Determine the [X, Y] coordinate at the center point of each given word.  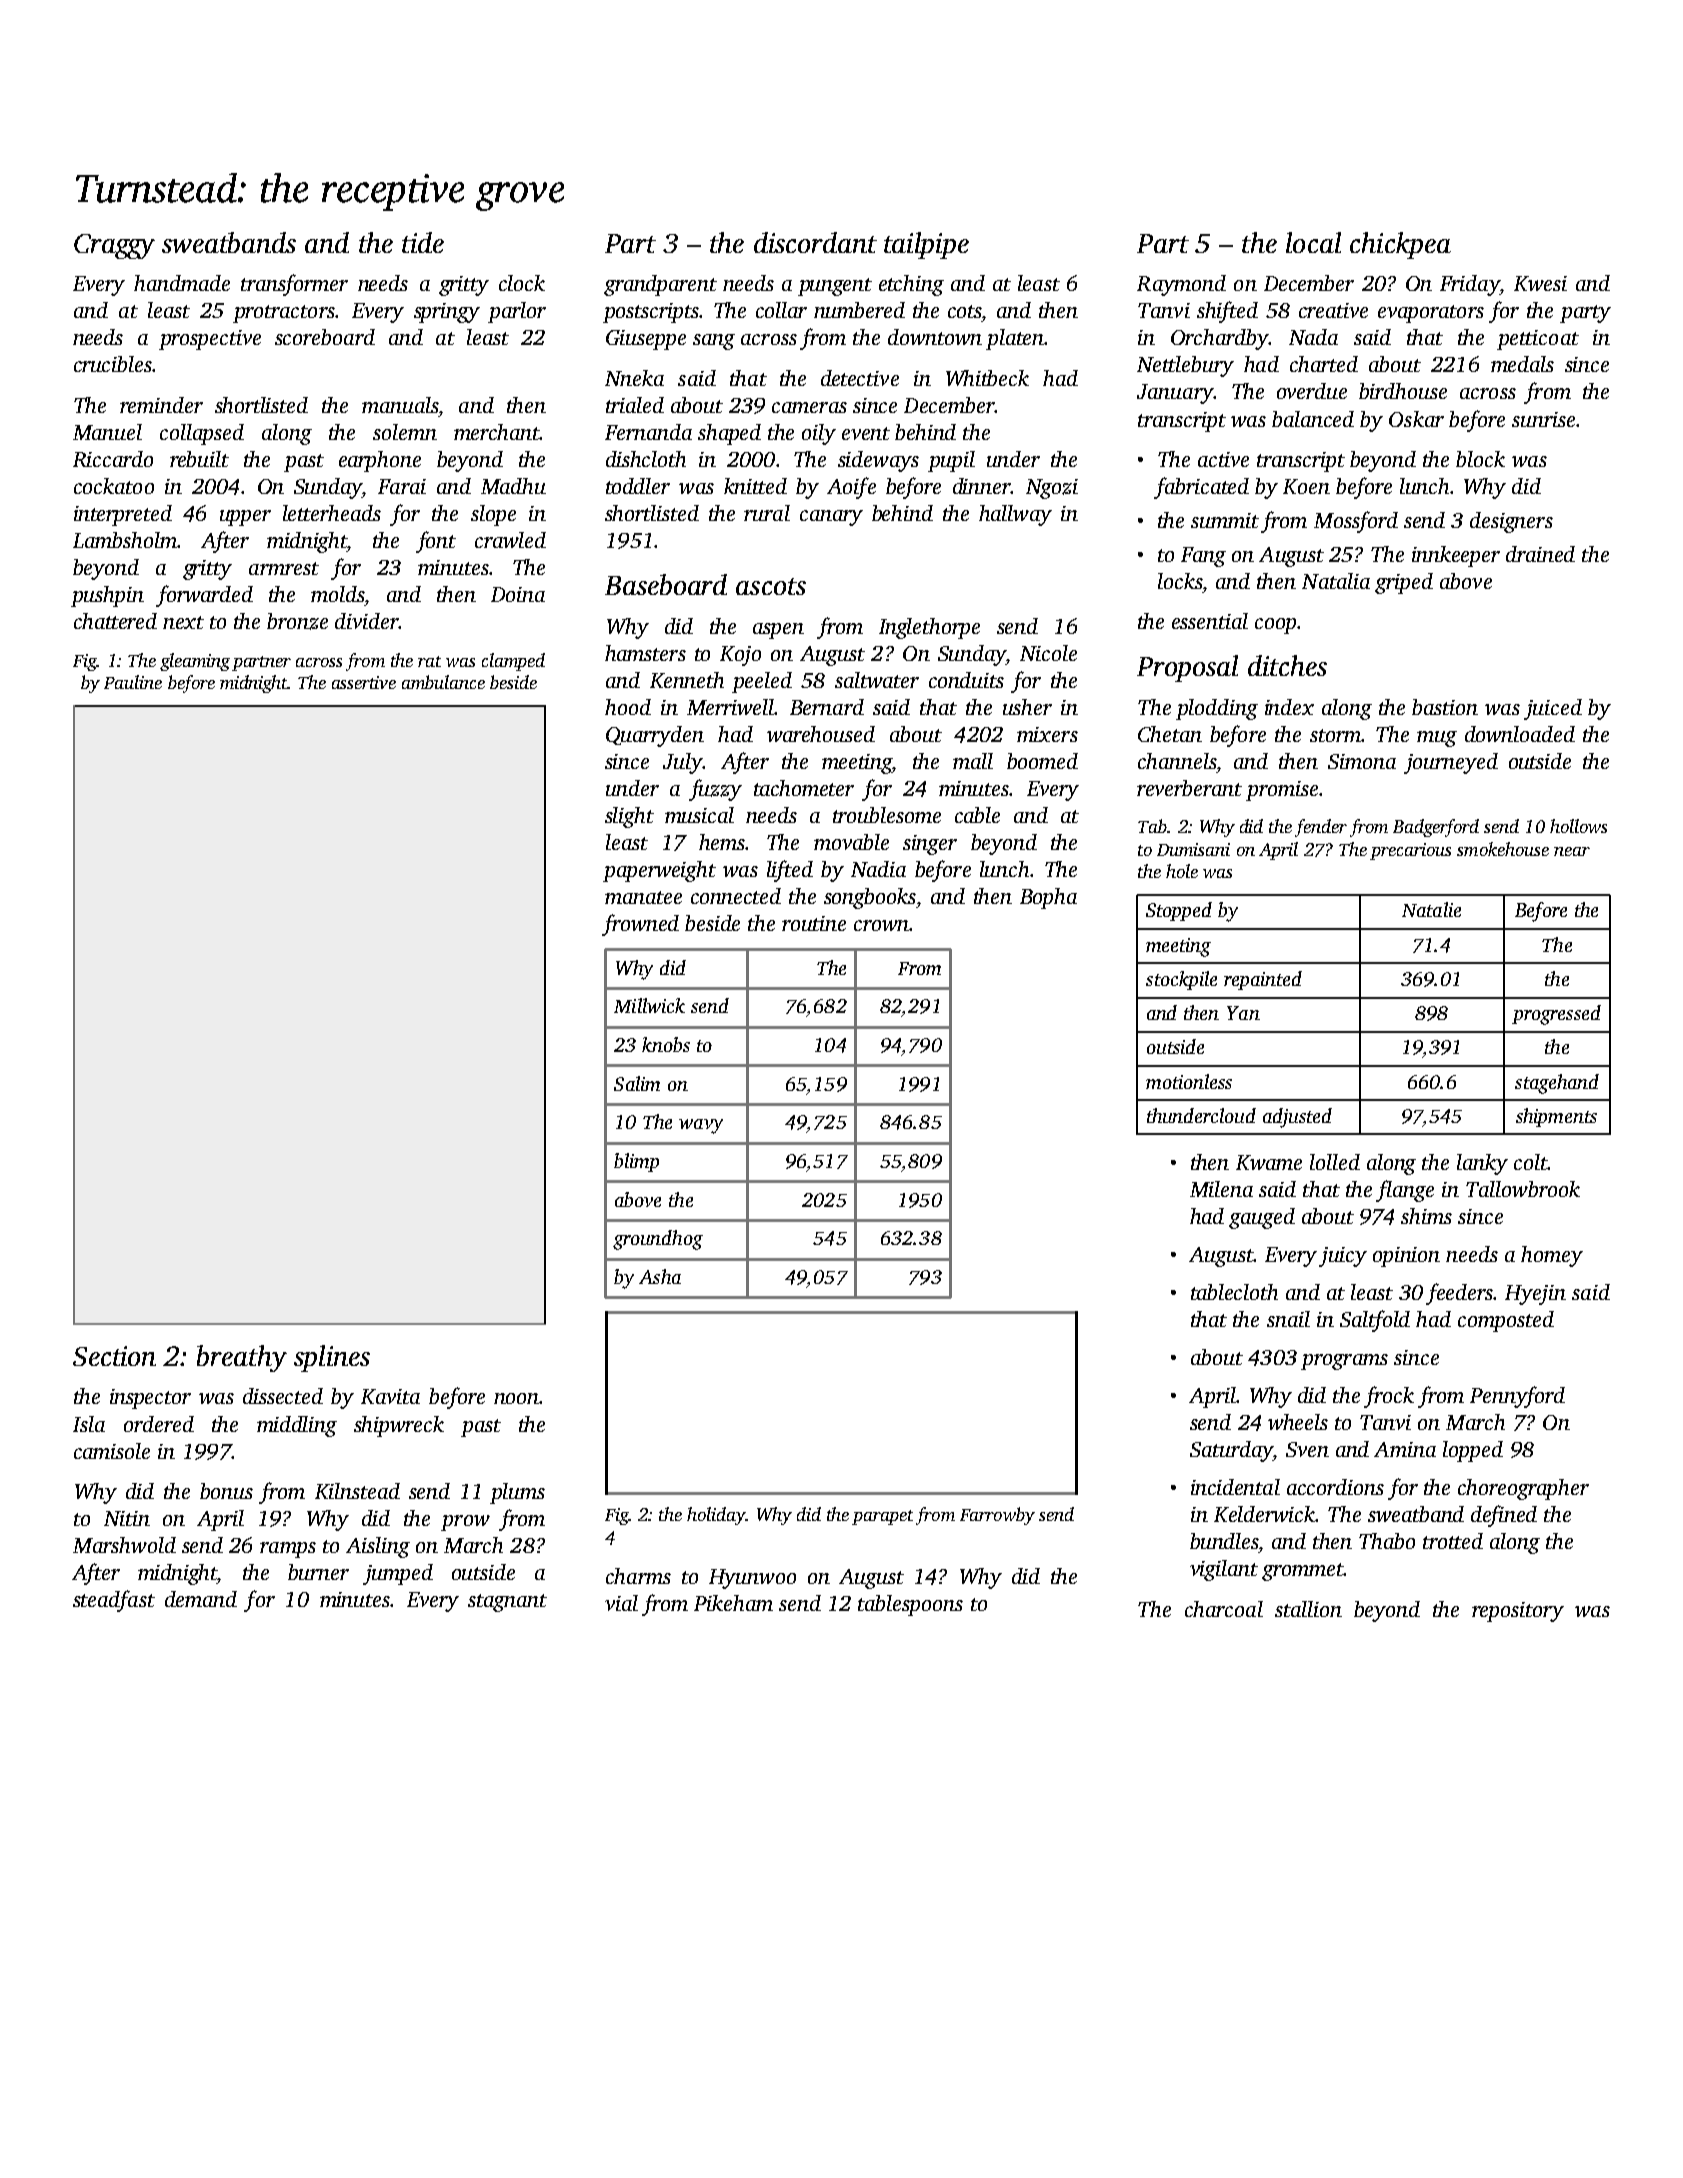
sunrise [1543, 419]
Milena [1221, 1189]
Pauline [133, 682]
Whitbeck [987, 378]
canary [831, 518]
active [1223, 459]
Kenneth [687, 680]
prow [465, 1523]
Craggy [114, 246]
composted [1506, 1321]
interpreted [123, 515]
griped [1404, 583]
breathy [242, 1358]
